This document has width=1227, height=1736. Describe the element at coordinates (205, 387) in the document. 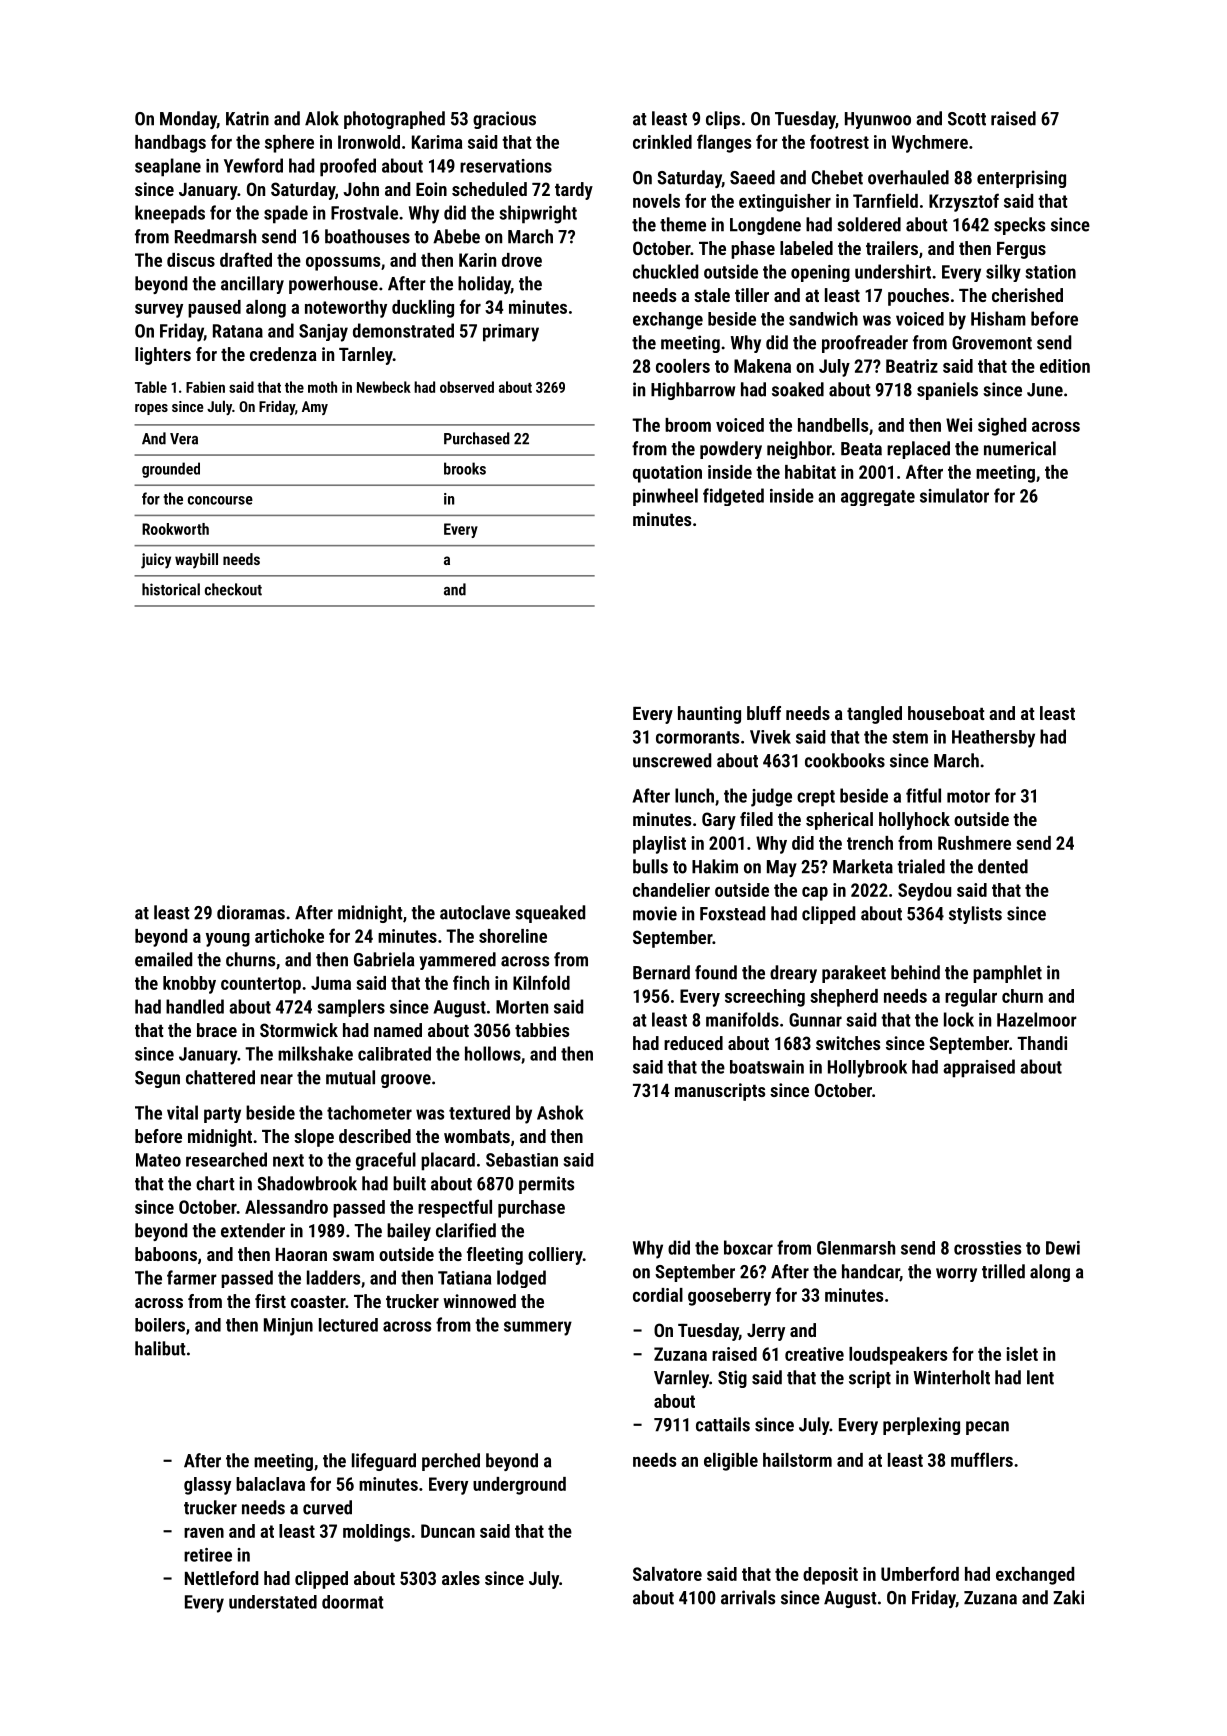

I see `Fabien` at that location.
